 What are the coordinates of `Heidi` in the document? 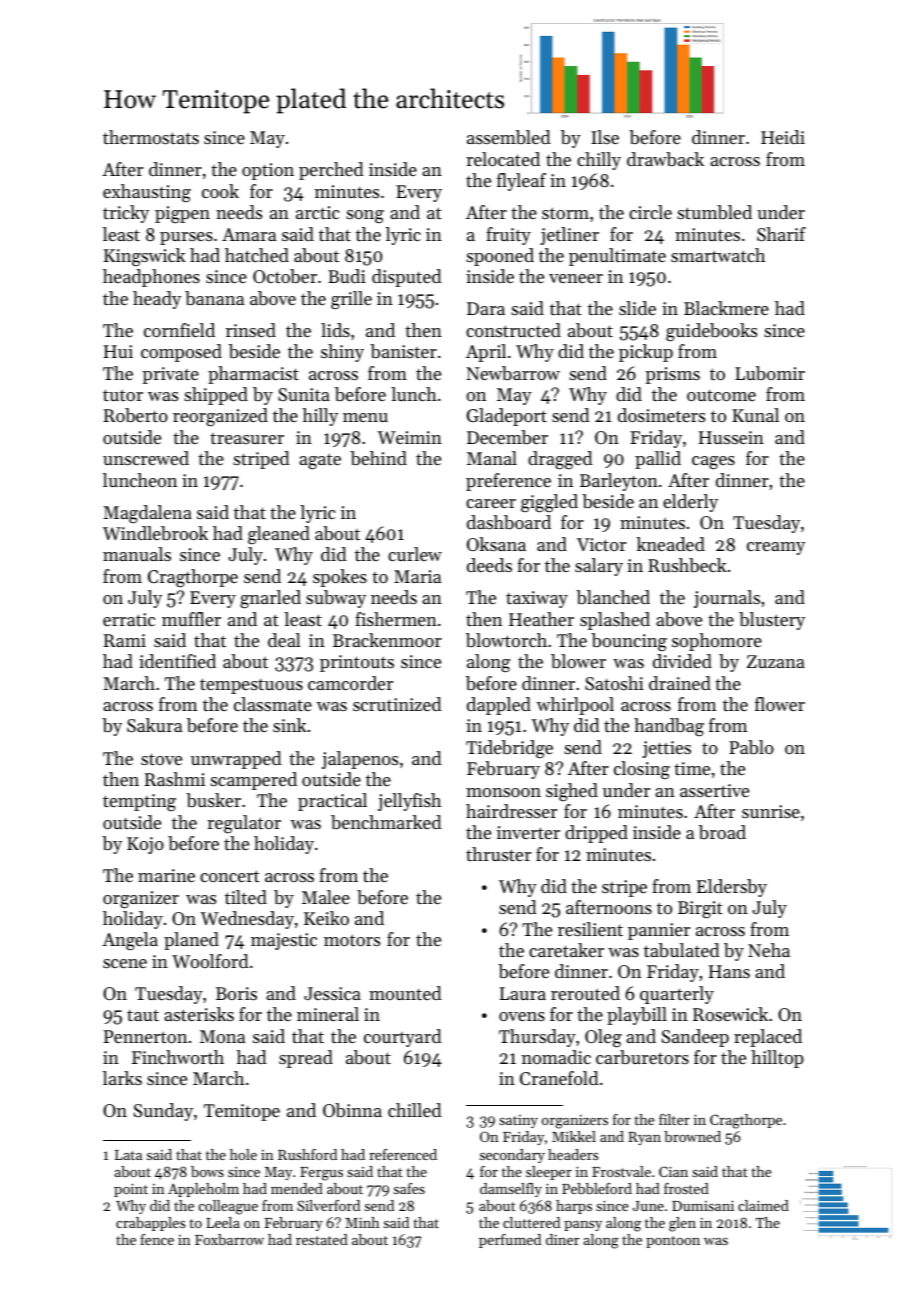 It's located at (783, 137).
